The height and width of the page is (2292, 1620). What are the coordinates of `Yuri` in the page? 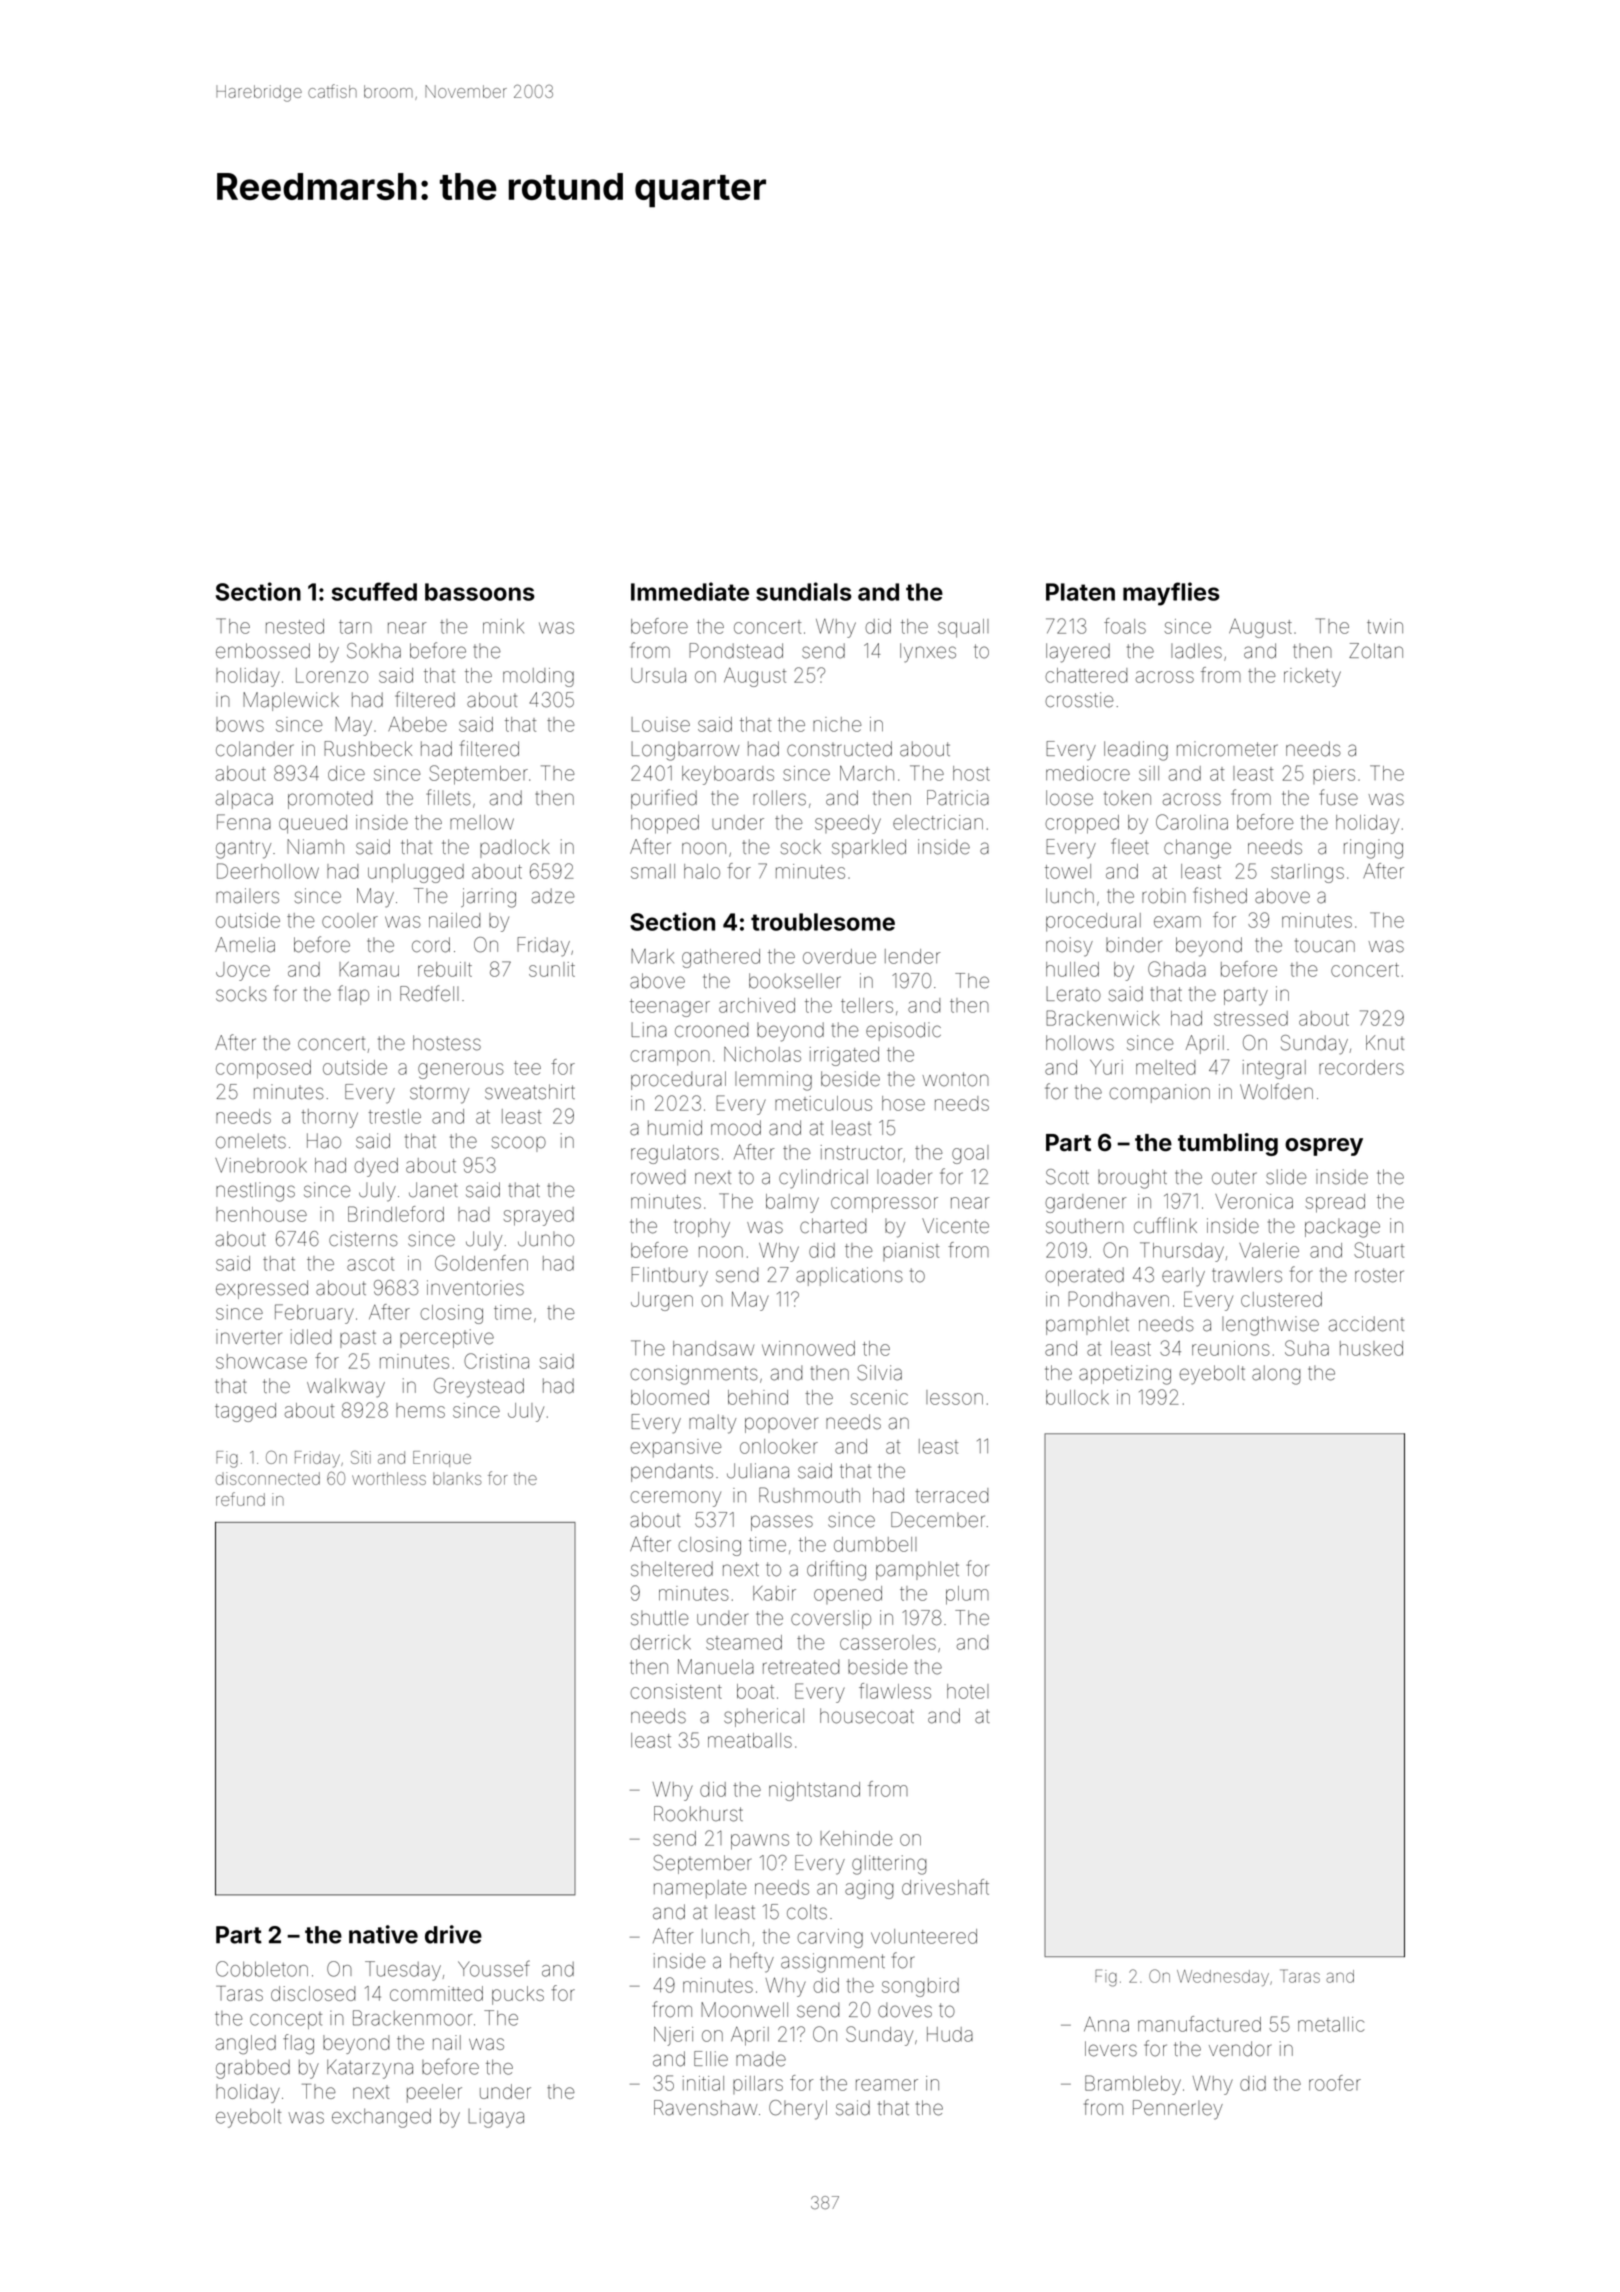 It's located at (1106, 1067).
